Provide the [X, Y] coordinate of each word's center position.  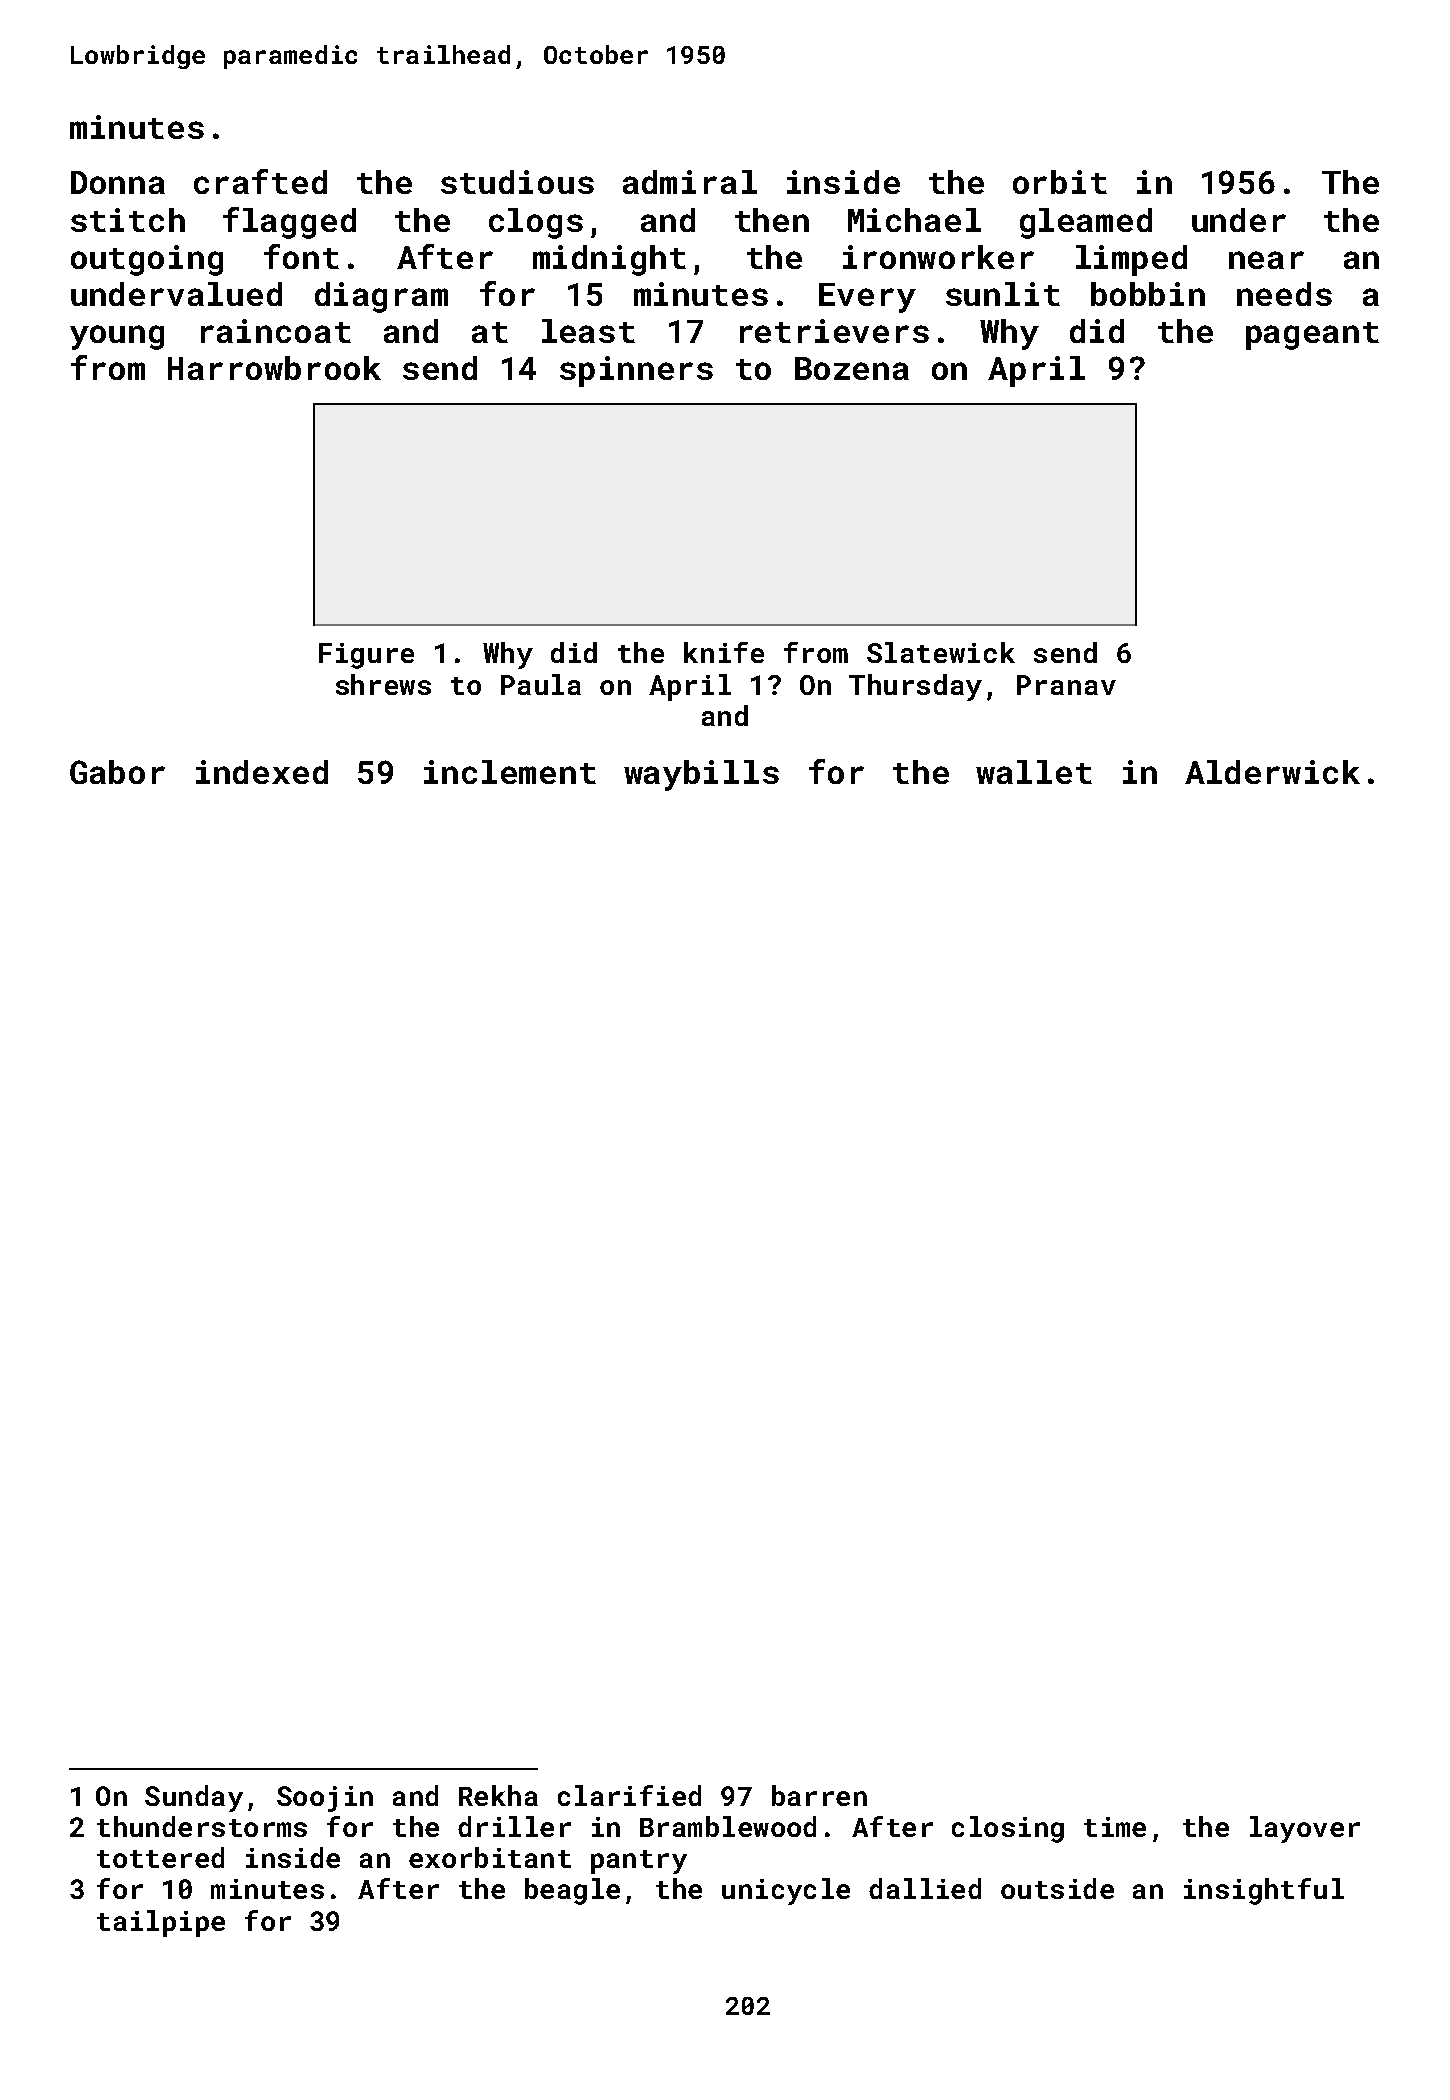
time [1115, 1827]
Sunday [194, 1798]
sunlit [1003, 294]
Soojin [325, 1799]
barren [819, 1795]
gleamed [1086, 223]
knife [724, 652]
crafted [260, 181]
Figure [366, 656]
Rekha [498, 1795]
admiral [690, 182]
